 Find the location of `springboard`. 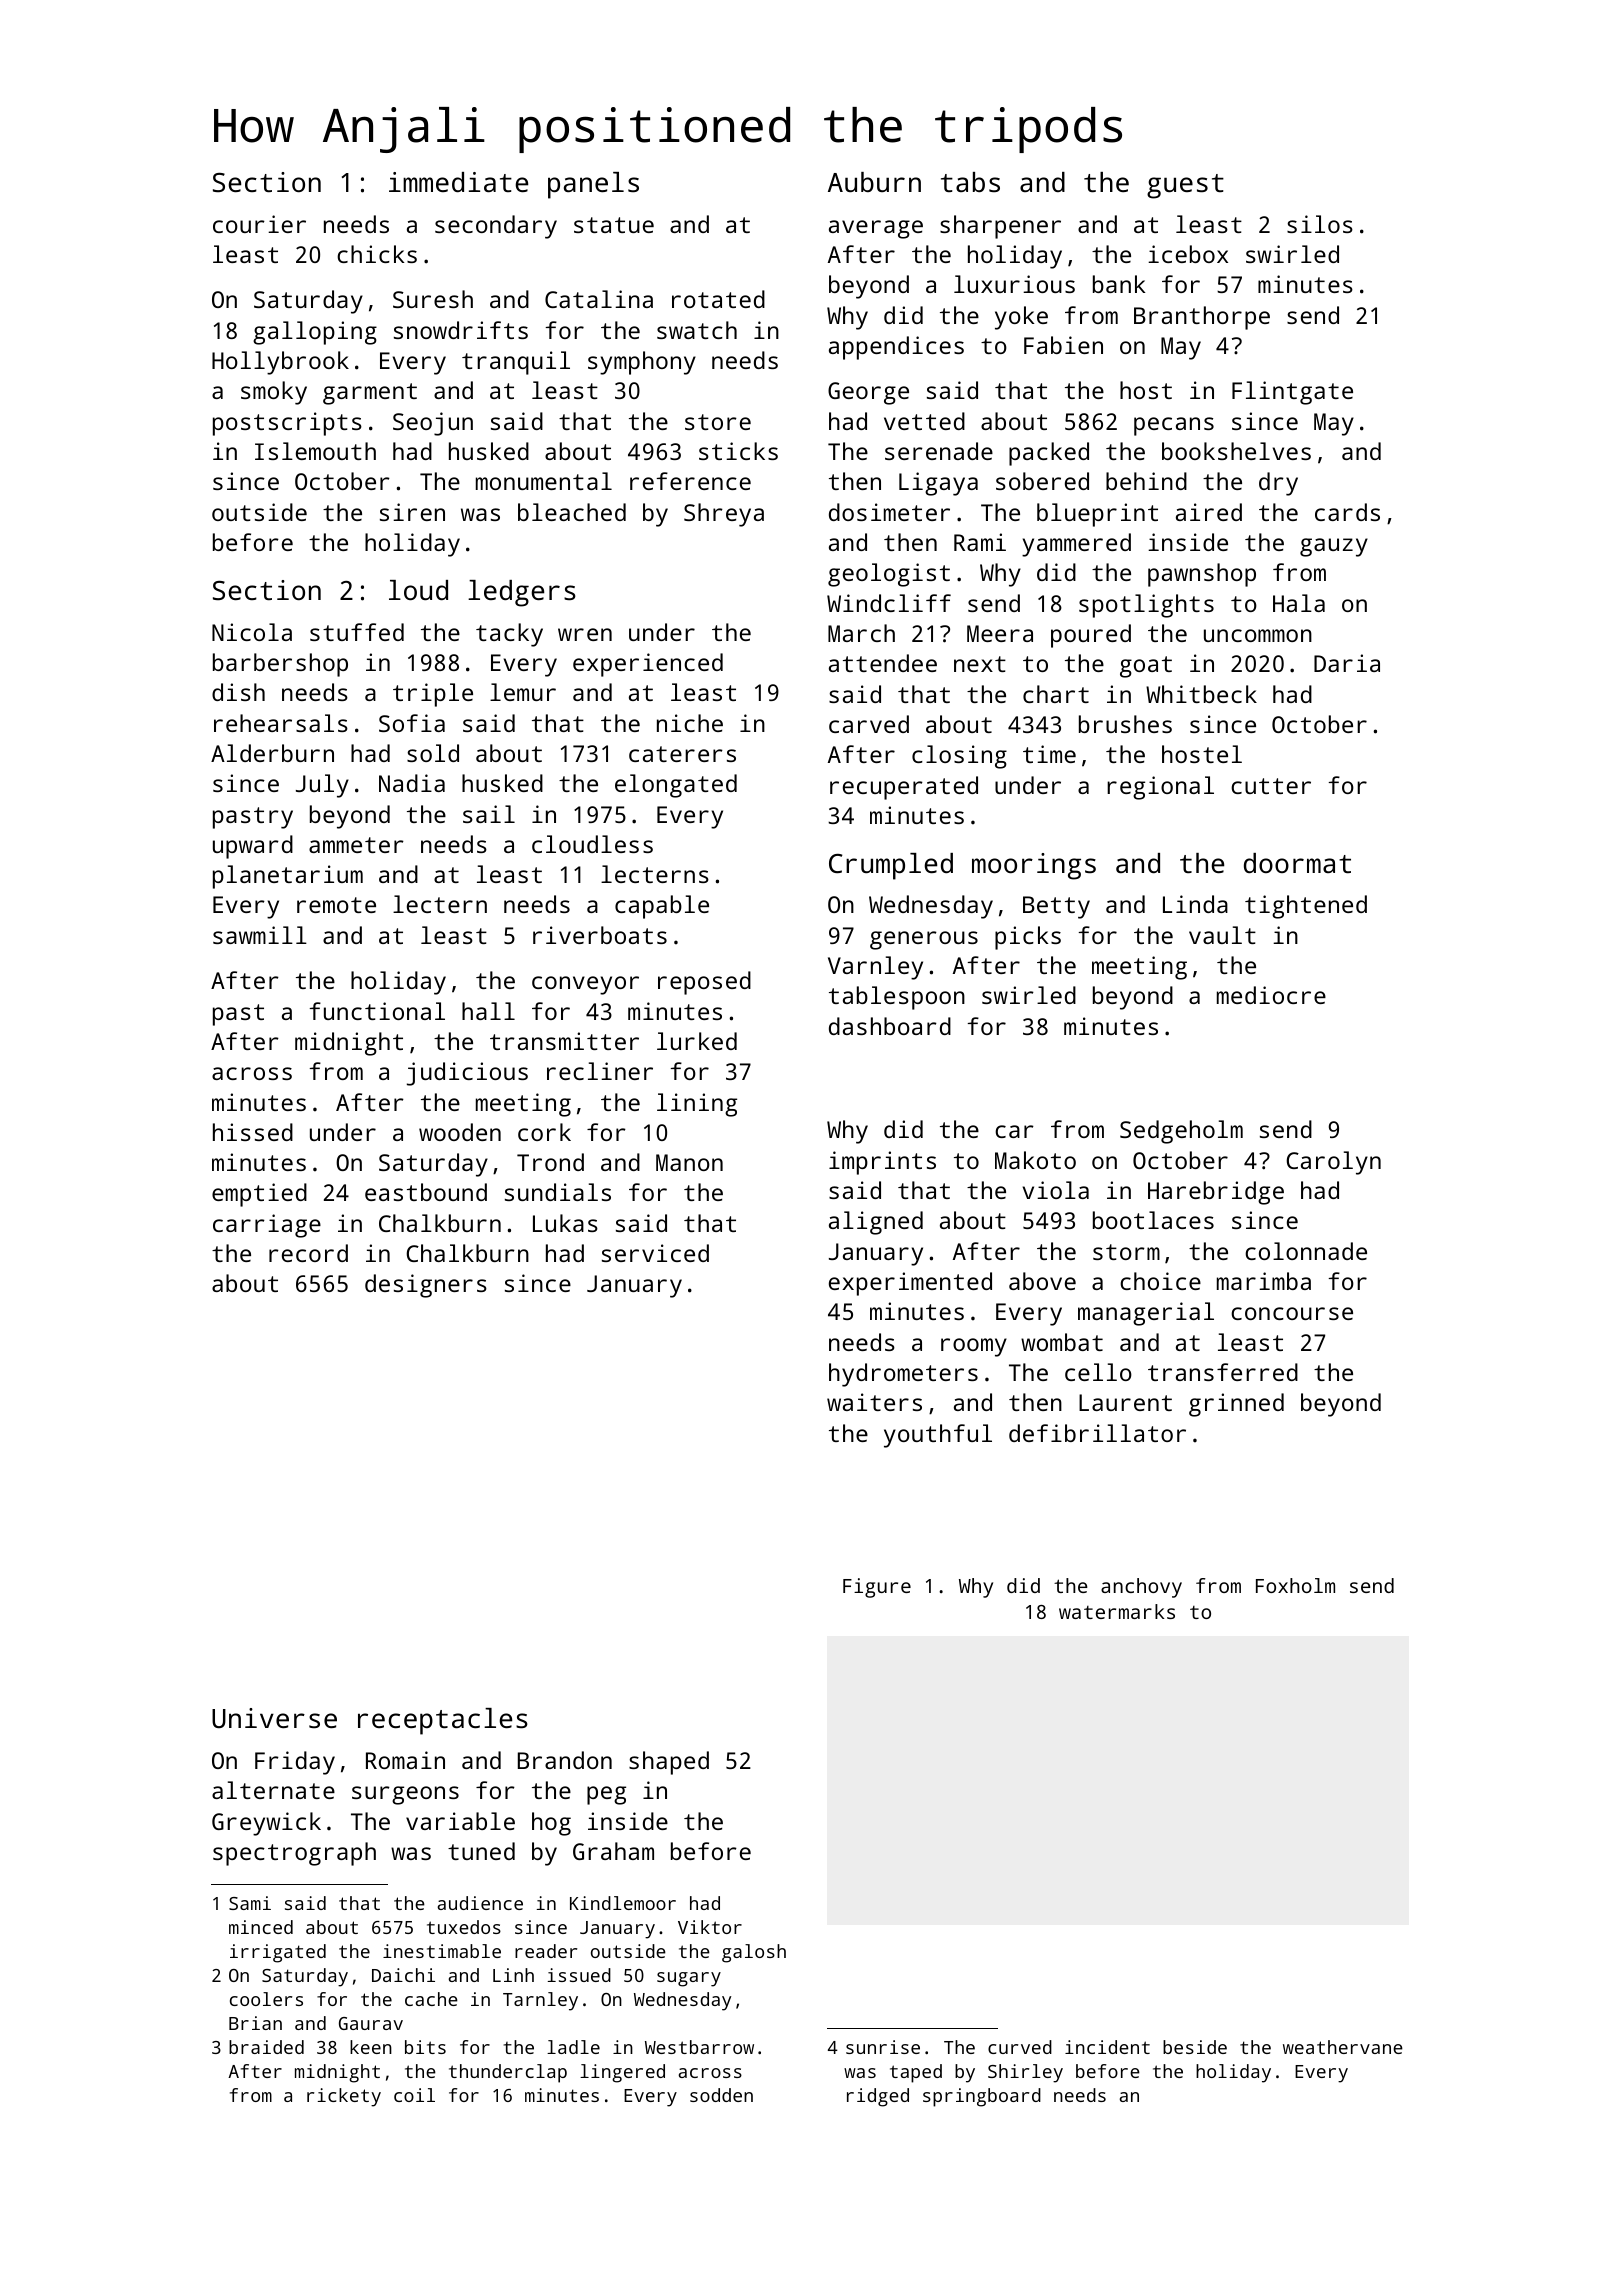

springboard is located at coordinates (982, 2097).
